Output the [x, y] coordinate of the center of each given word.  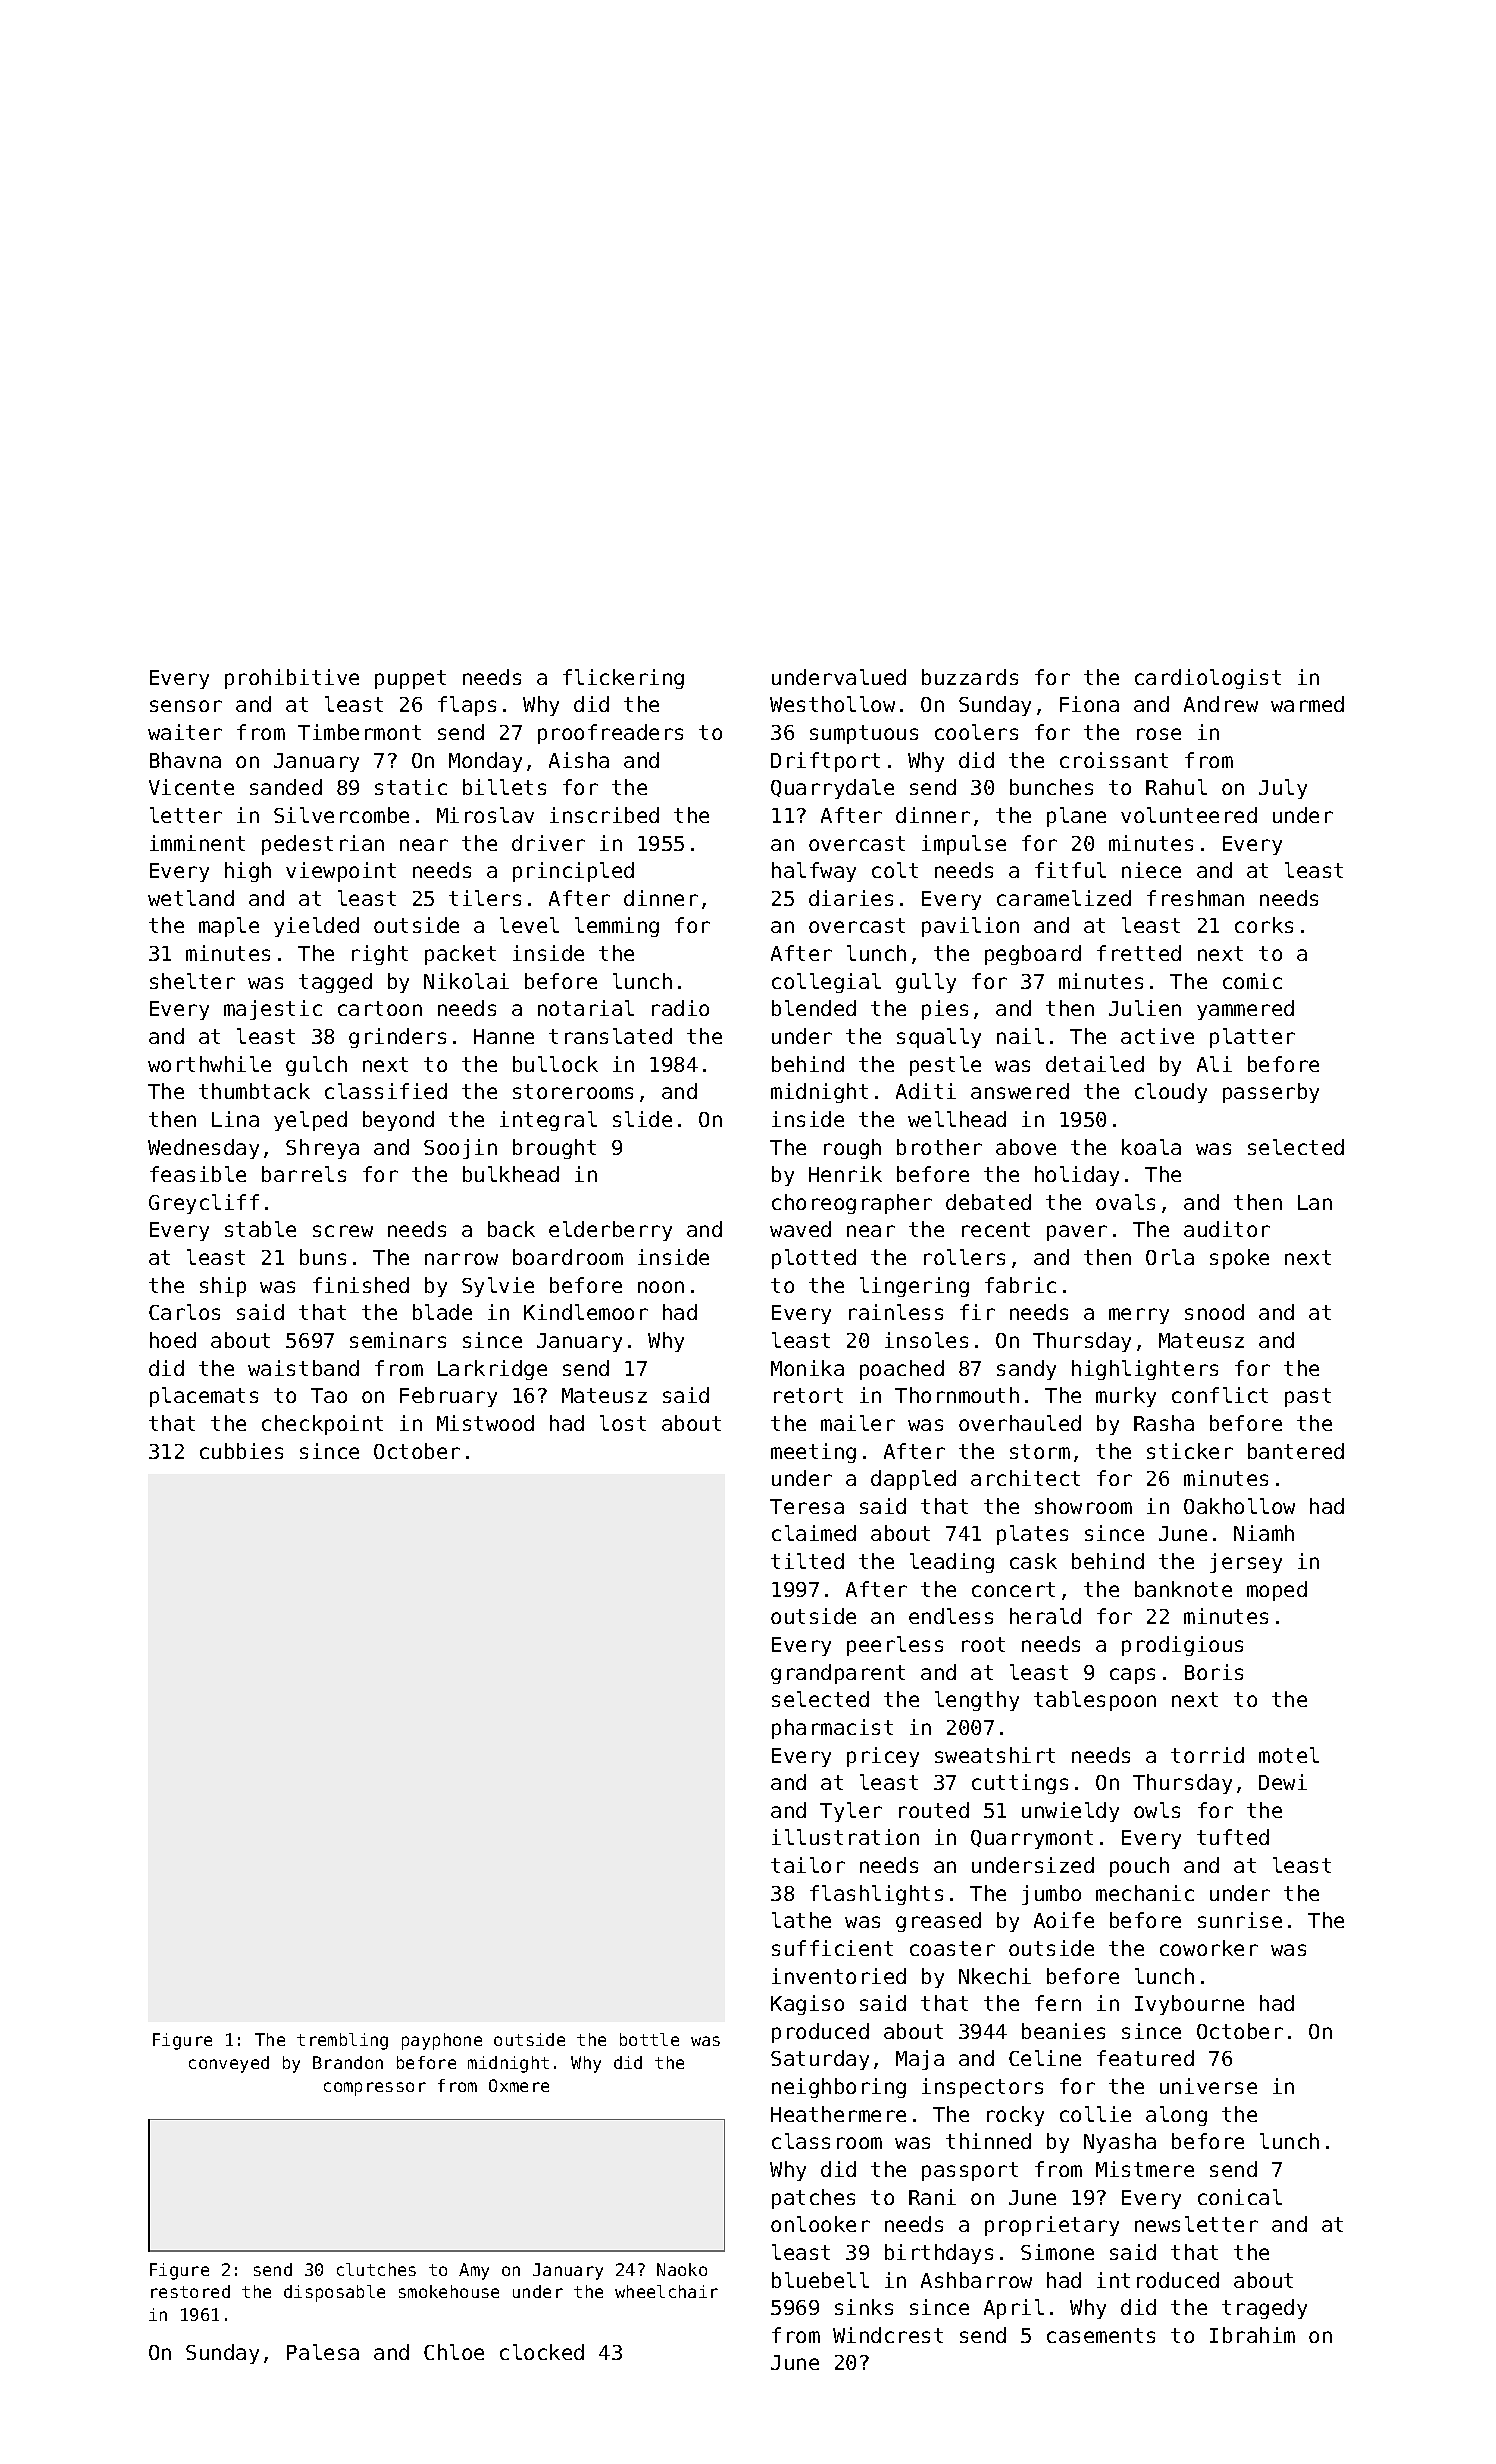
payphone [442, 2041]
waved [800, 1229]
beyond [398, 1121]
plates [1032, 1535]
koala [1151, 1147]
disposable [334, 2293]
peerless [895, 1646]
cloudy [1171, 1093]
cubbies [241, 1451]
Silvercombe [341, 815]
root [983, 1644]
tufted [1233, 1837]
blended [814, 1008]
